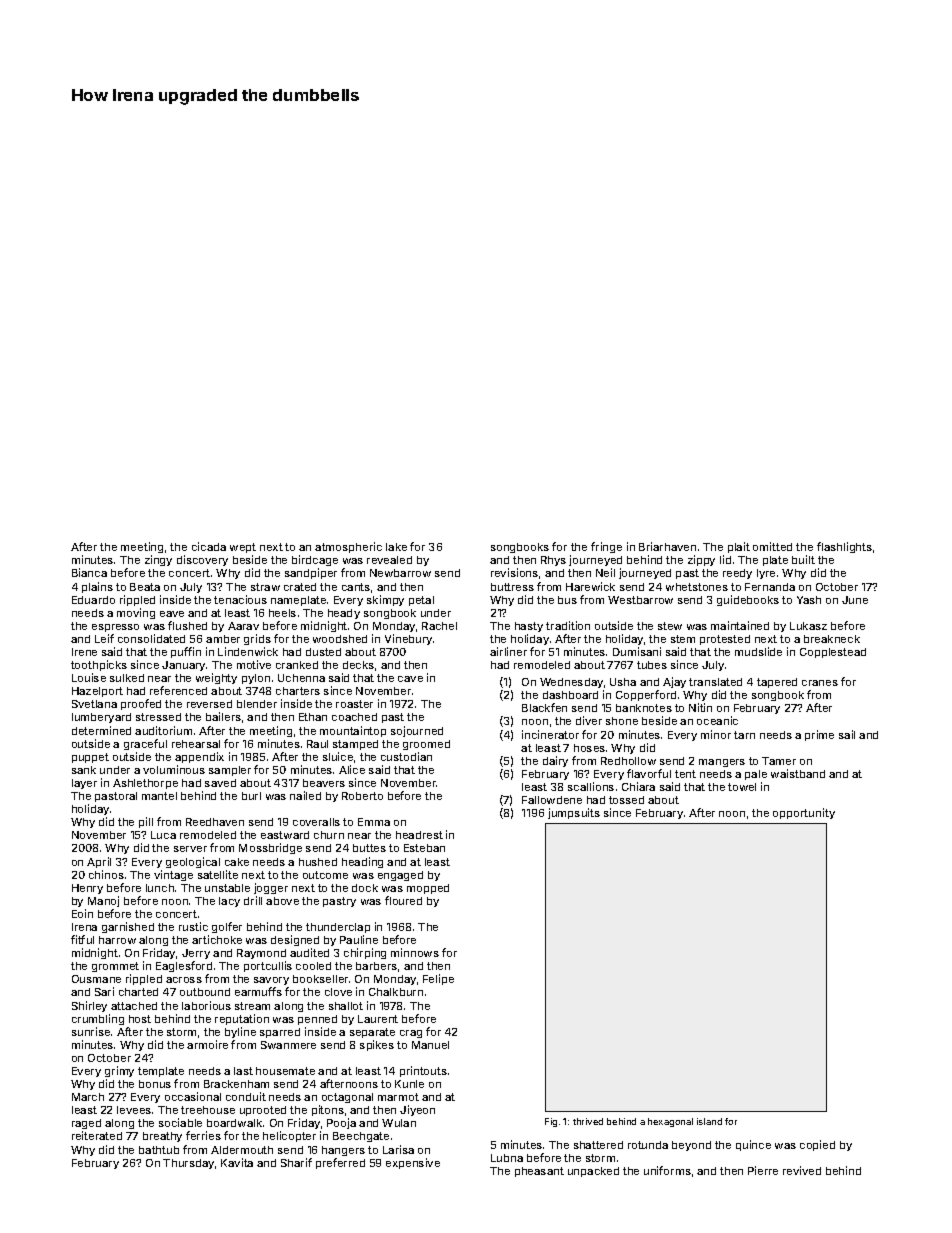 This screenshot has height=1233, width=952. I want to click on revived, so click(802, 1170).
